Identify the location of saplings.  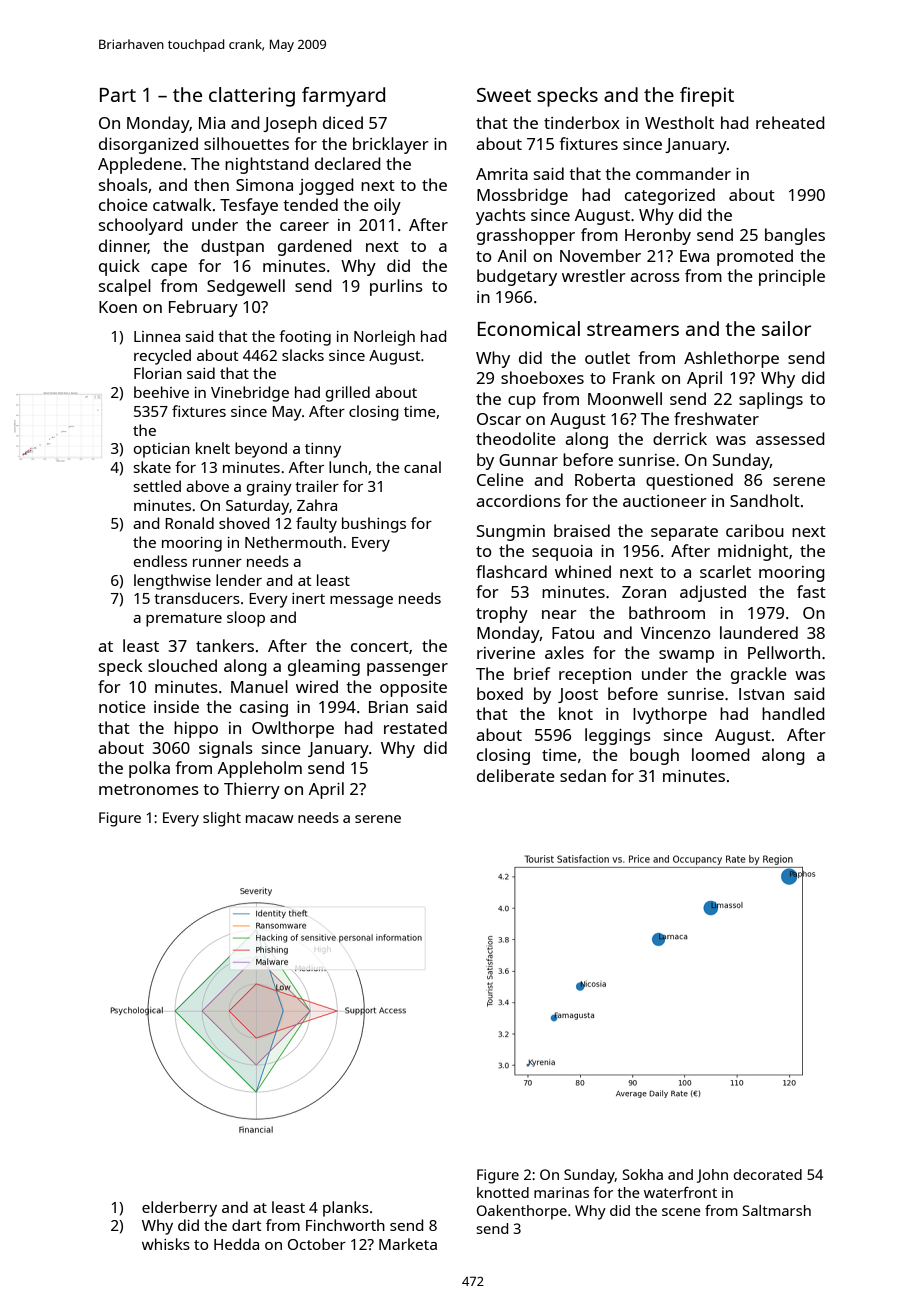
(771, 400).
